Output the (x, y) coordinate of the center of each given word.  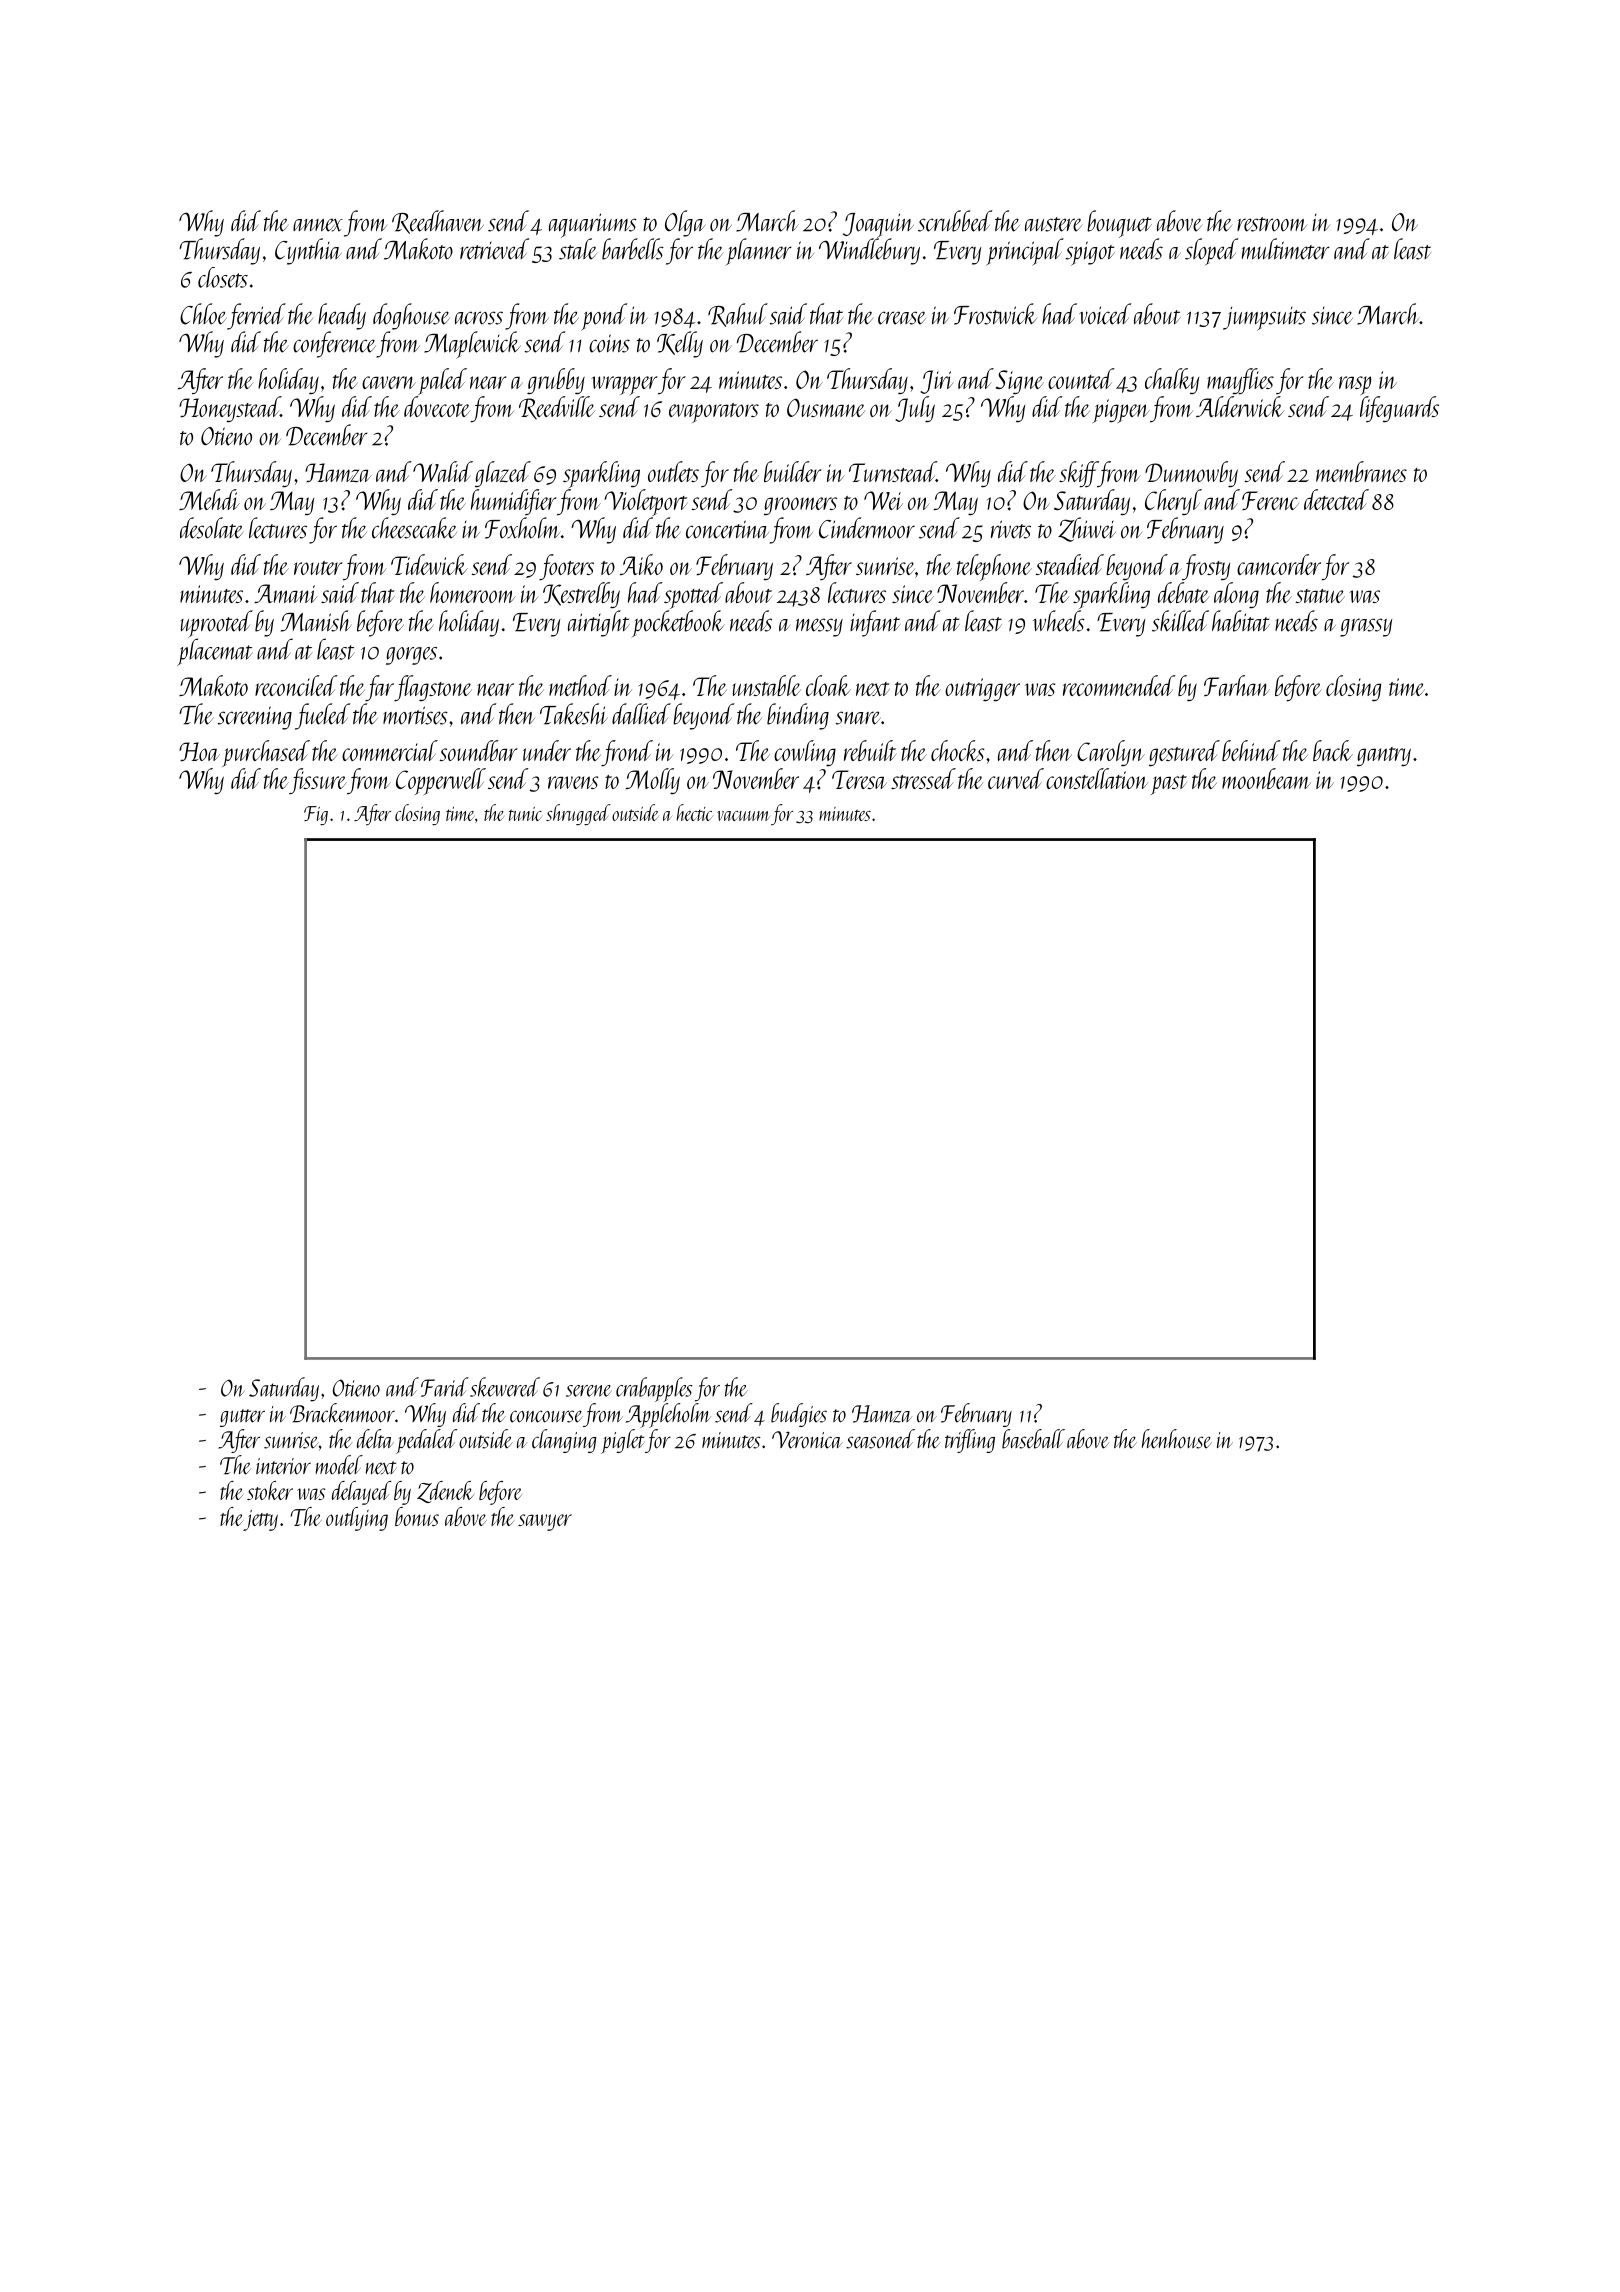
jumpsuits (1264, 319)
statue (1320, 596)
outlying (357, 1519)
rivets (1011, 529)
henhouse (1177, 1439)
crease (902, 318)
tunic (526, 814)
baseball (1033, 1439)
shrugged (578, 814)
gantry (1384, 756)
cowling (805, 753)
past (1169, 785)
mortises (415, 715)
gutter (242, 1418)
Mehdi (209, 499)
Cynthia (308, 251)
